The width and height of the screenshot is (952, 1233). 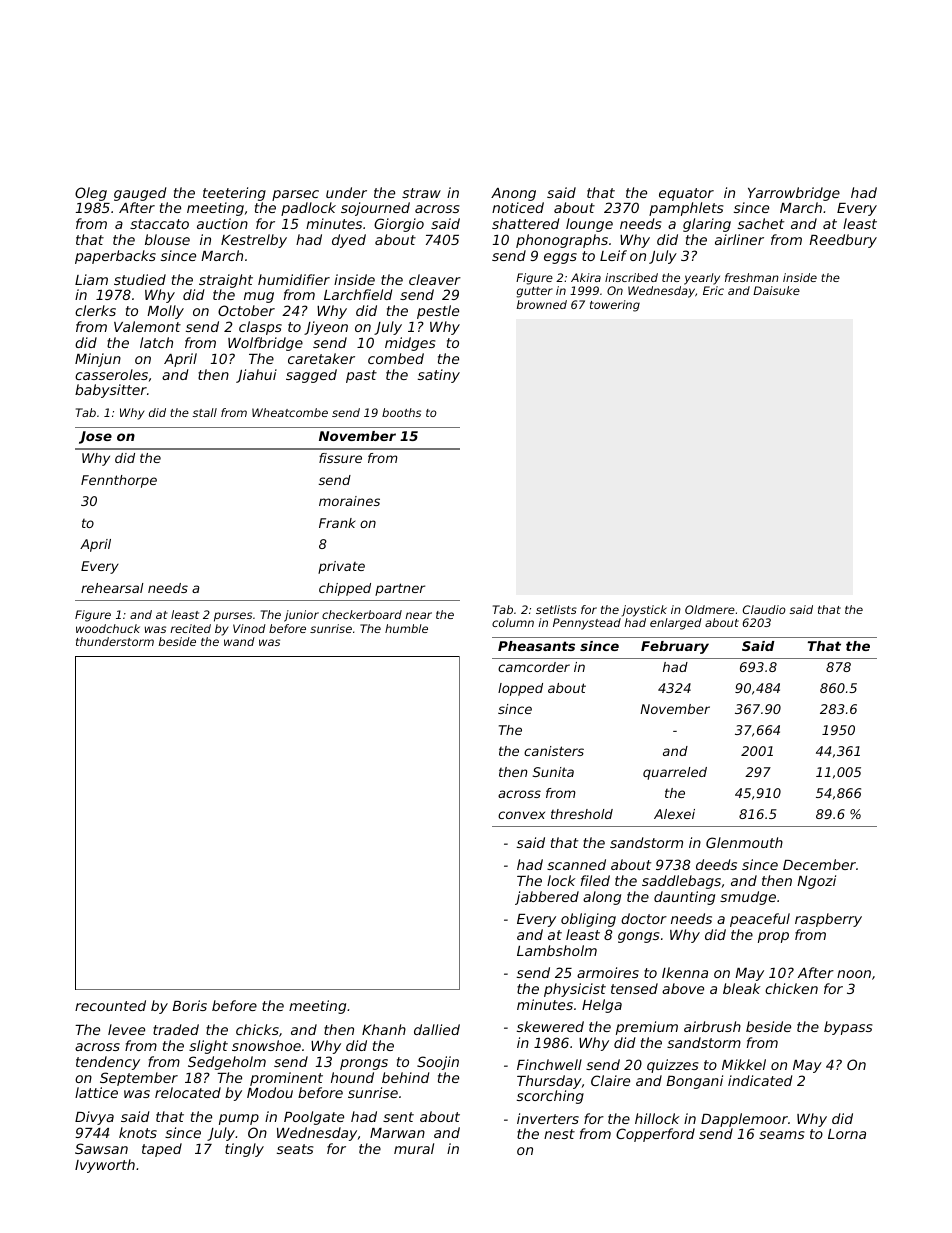 I want to click on Claudio, so click(x=764, y=609).
